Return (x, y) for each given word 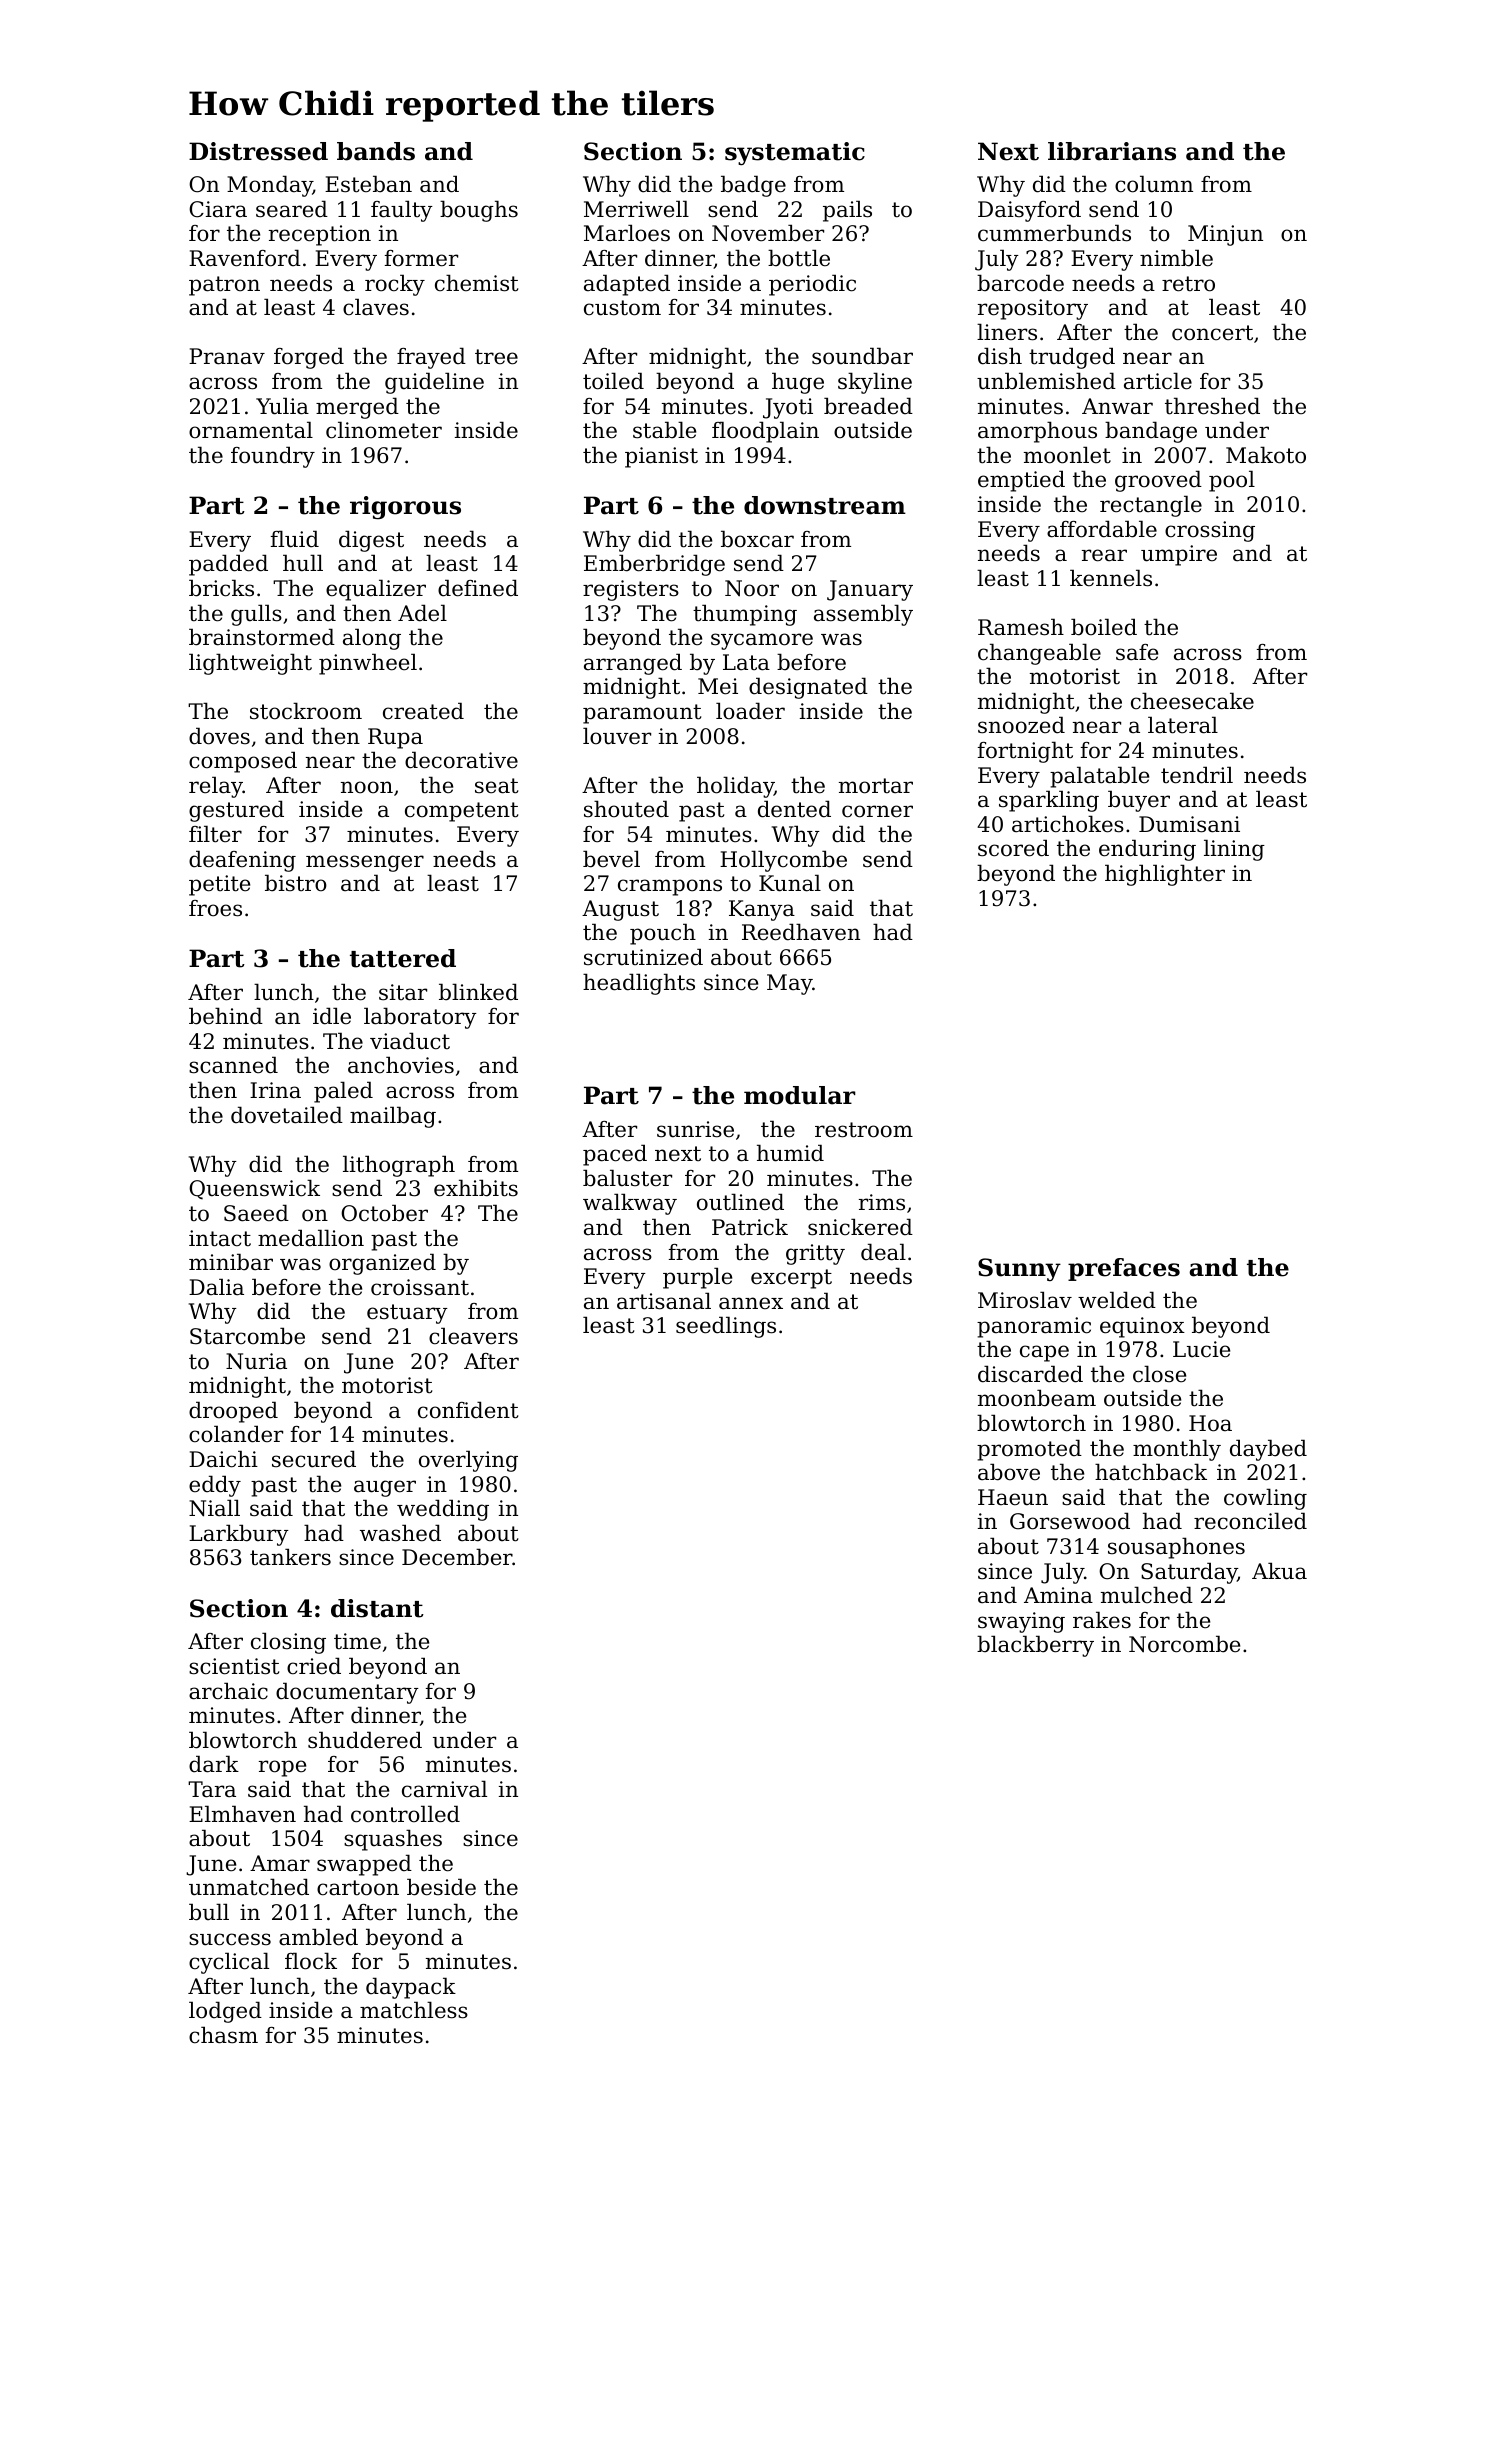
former (421, 258)
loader (750, 711)
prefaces (1124, 1269)
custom (622, 308)
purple (697, 1278)
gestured (236, 811)
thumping (745, 615)
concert (1212, 333)
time (357, 1641)
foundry (273, 457)
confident (468, 1410)
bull (209, 1912)
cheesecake (1192, 701)
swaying (1021, 1622)
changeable (1039, 654)
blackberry (1035, 1646)
